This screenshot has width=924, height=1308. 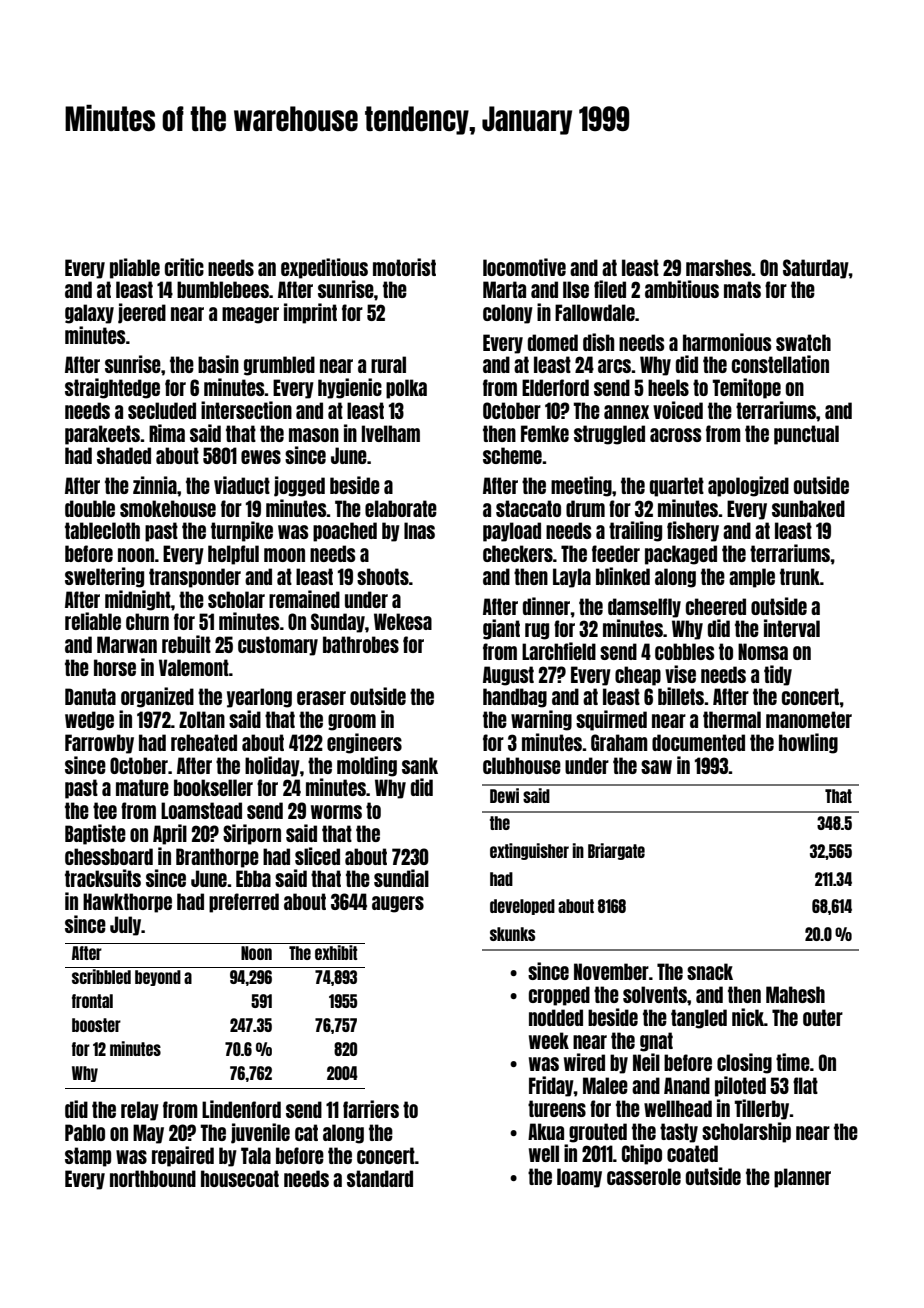 I want to click on snack, so click(x=710, y=971).
